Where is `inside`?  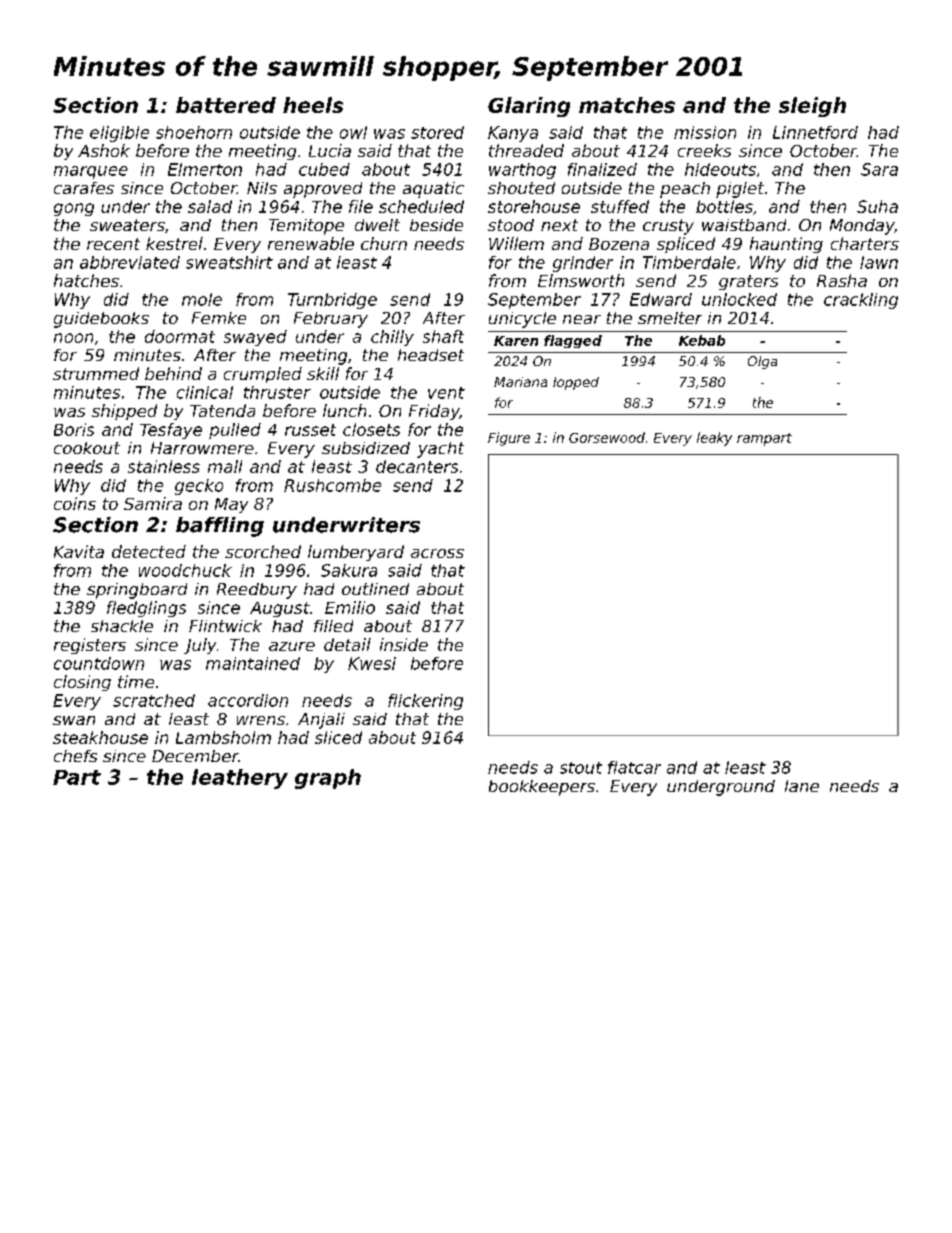 inside is located at coordinates (404, 644).
